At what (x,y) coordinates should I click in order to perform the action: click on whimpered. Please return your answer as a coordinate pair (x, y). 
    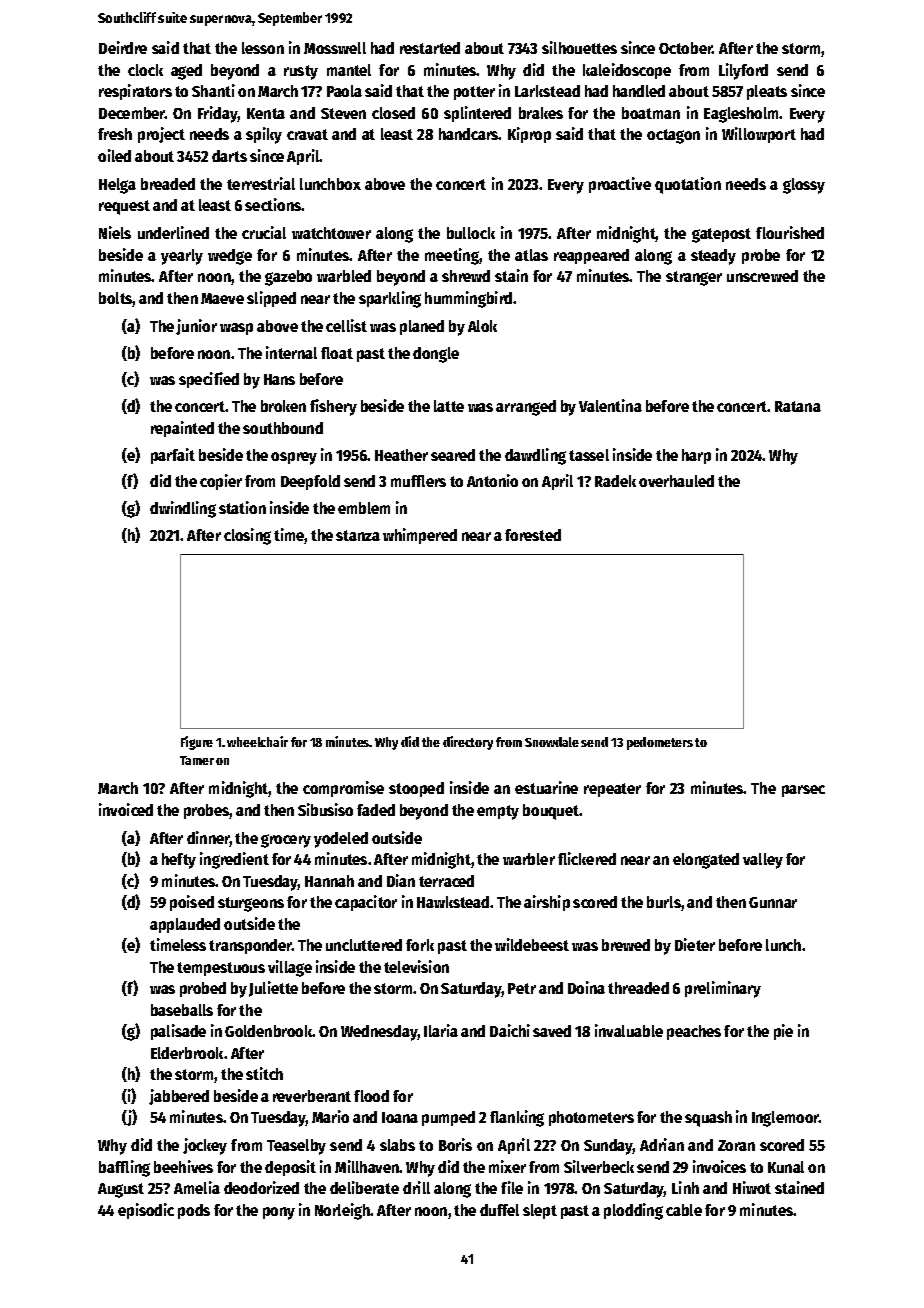
    Looking at the image, I should click on (420, 536).
